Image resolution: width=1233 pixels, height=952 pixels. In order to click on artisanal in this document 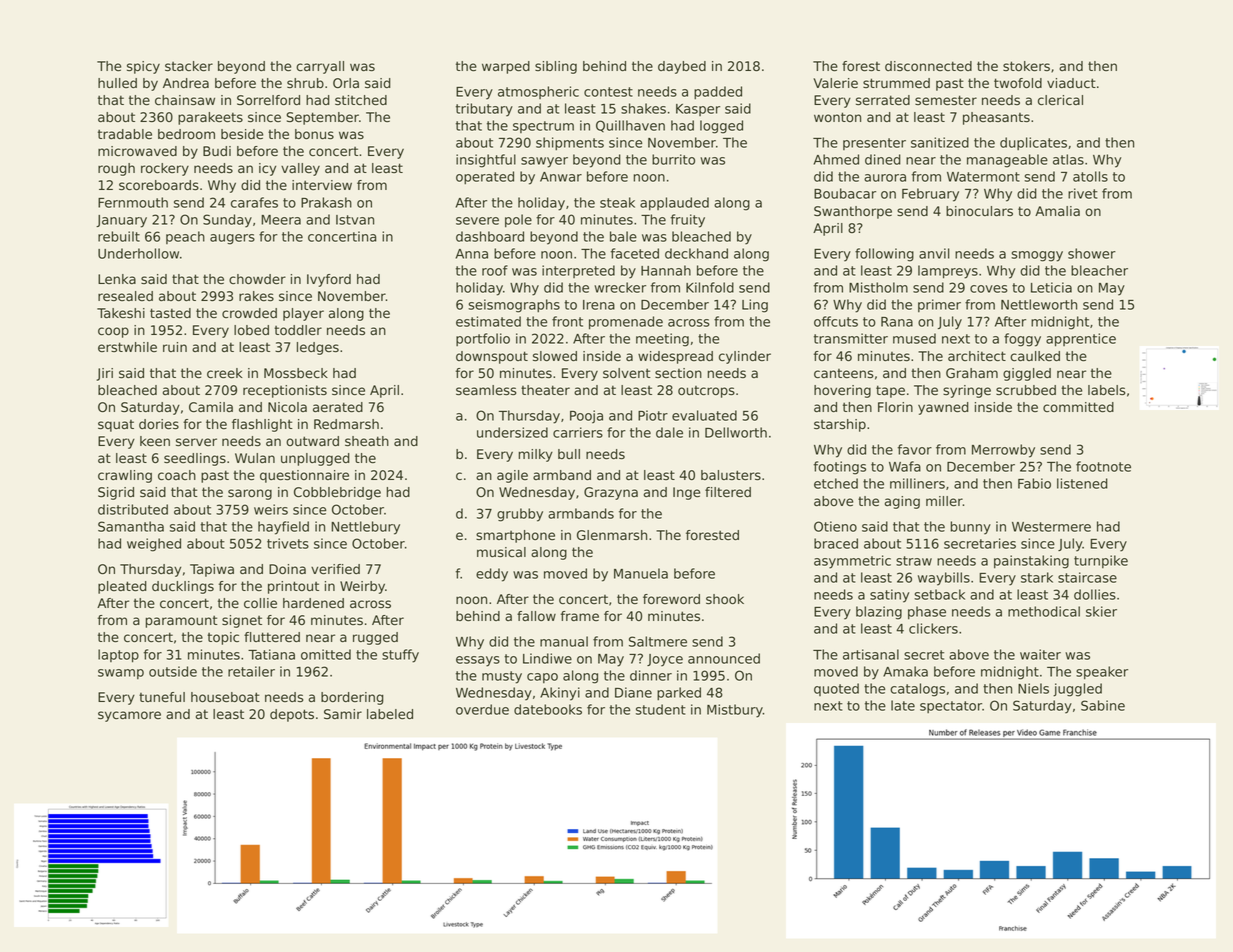, I will do `click(871, 654)`.
